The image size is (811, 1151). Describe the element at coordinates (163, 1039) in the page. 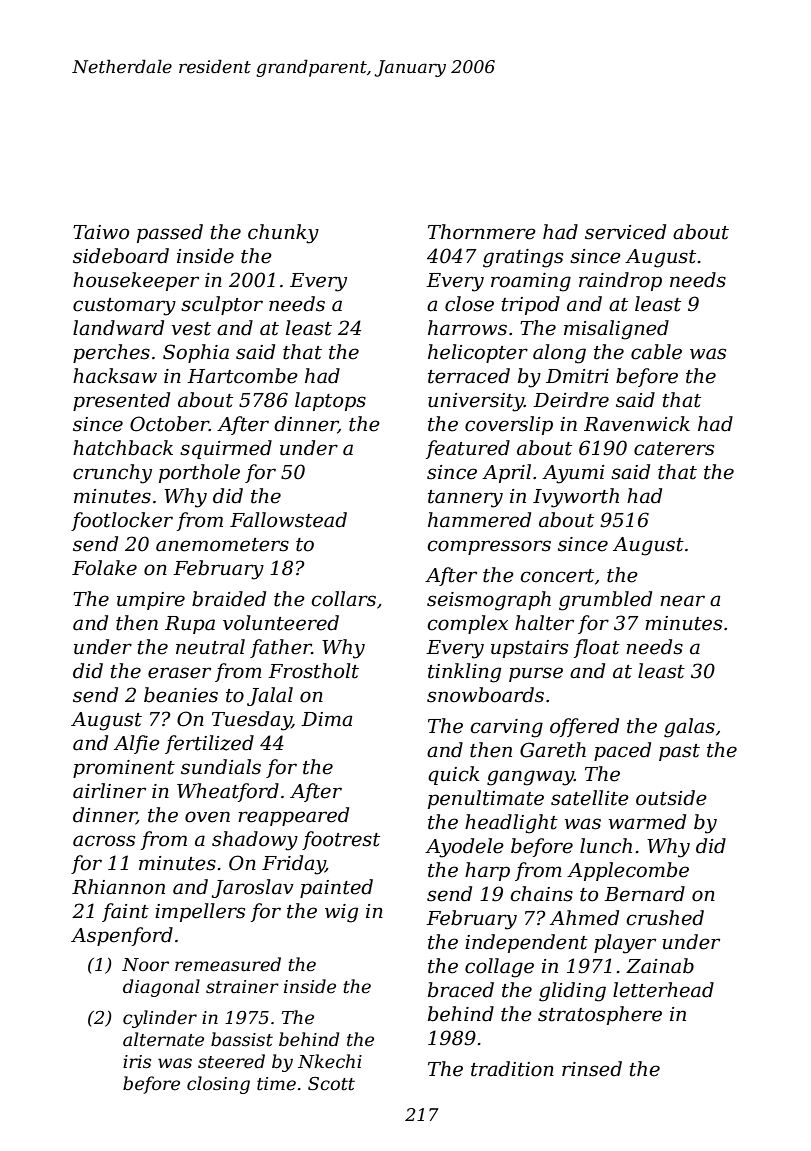

I see `alternate` at that location.
